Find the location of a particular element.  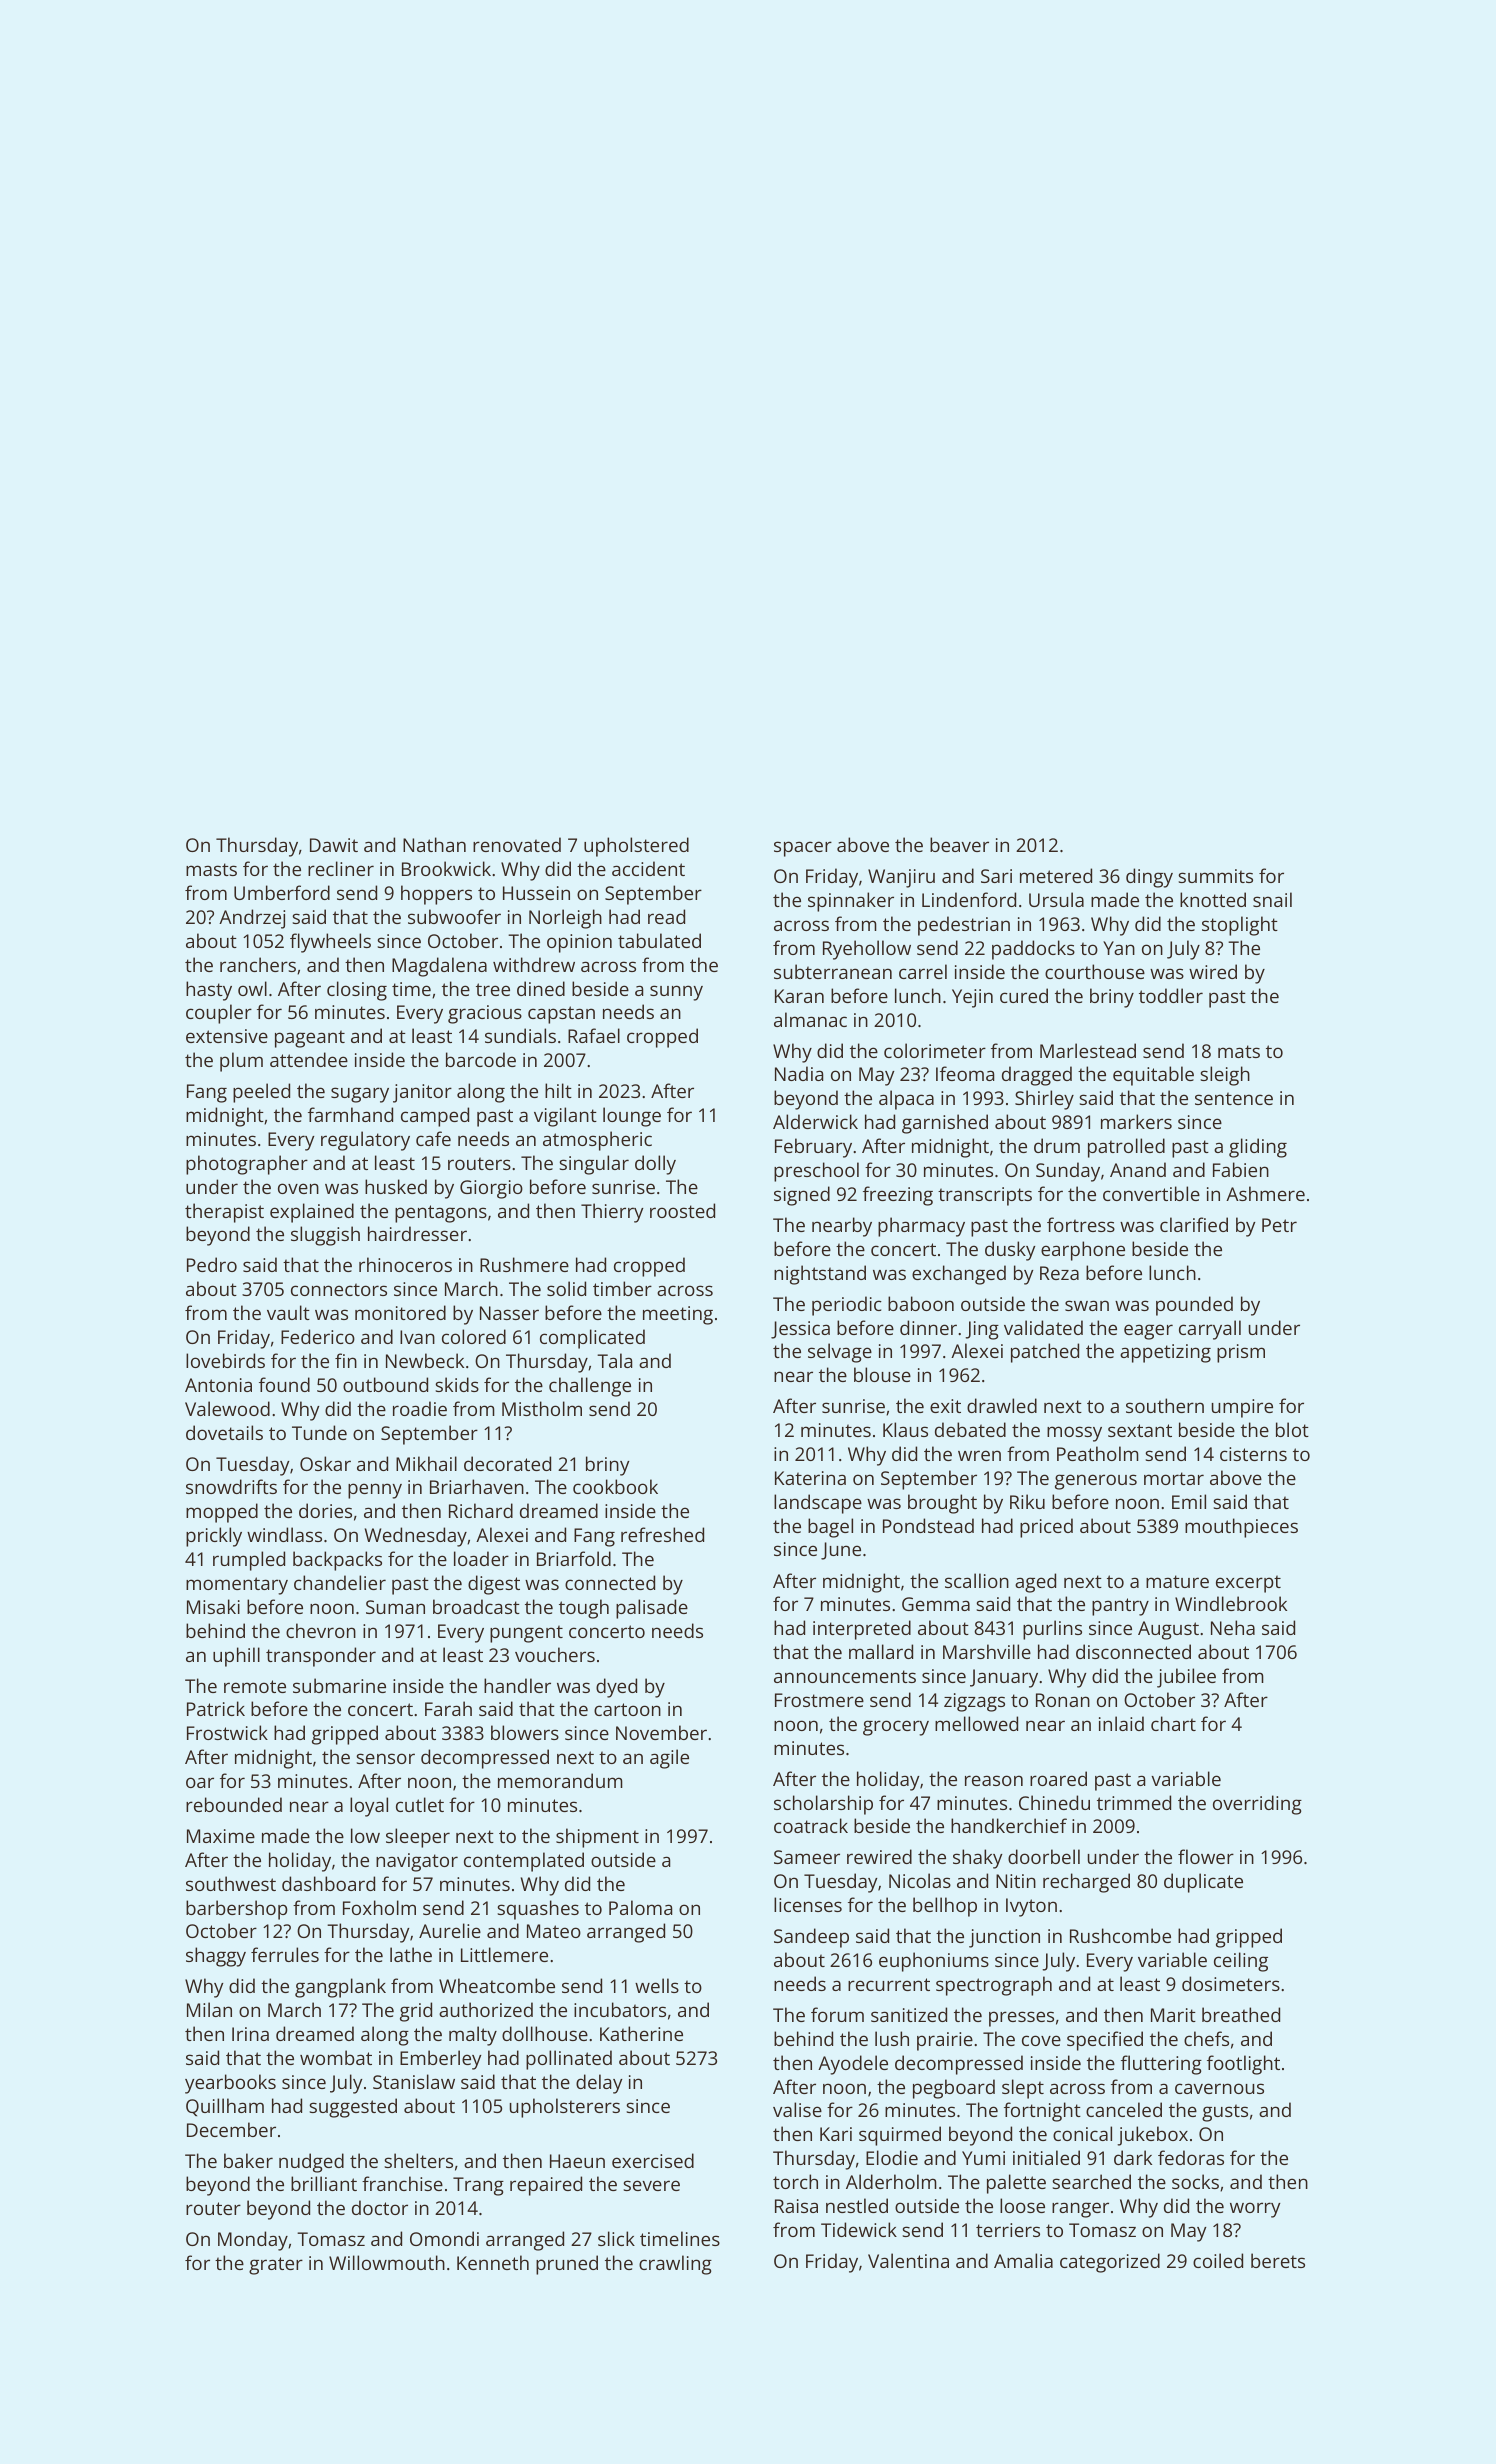

roosted is located at coordinates (682, 1210).
